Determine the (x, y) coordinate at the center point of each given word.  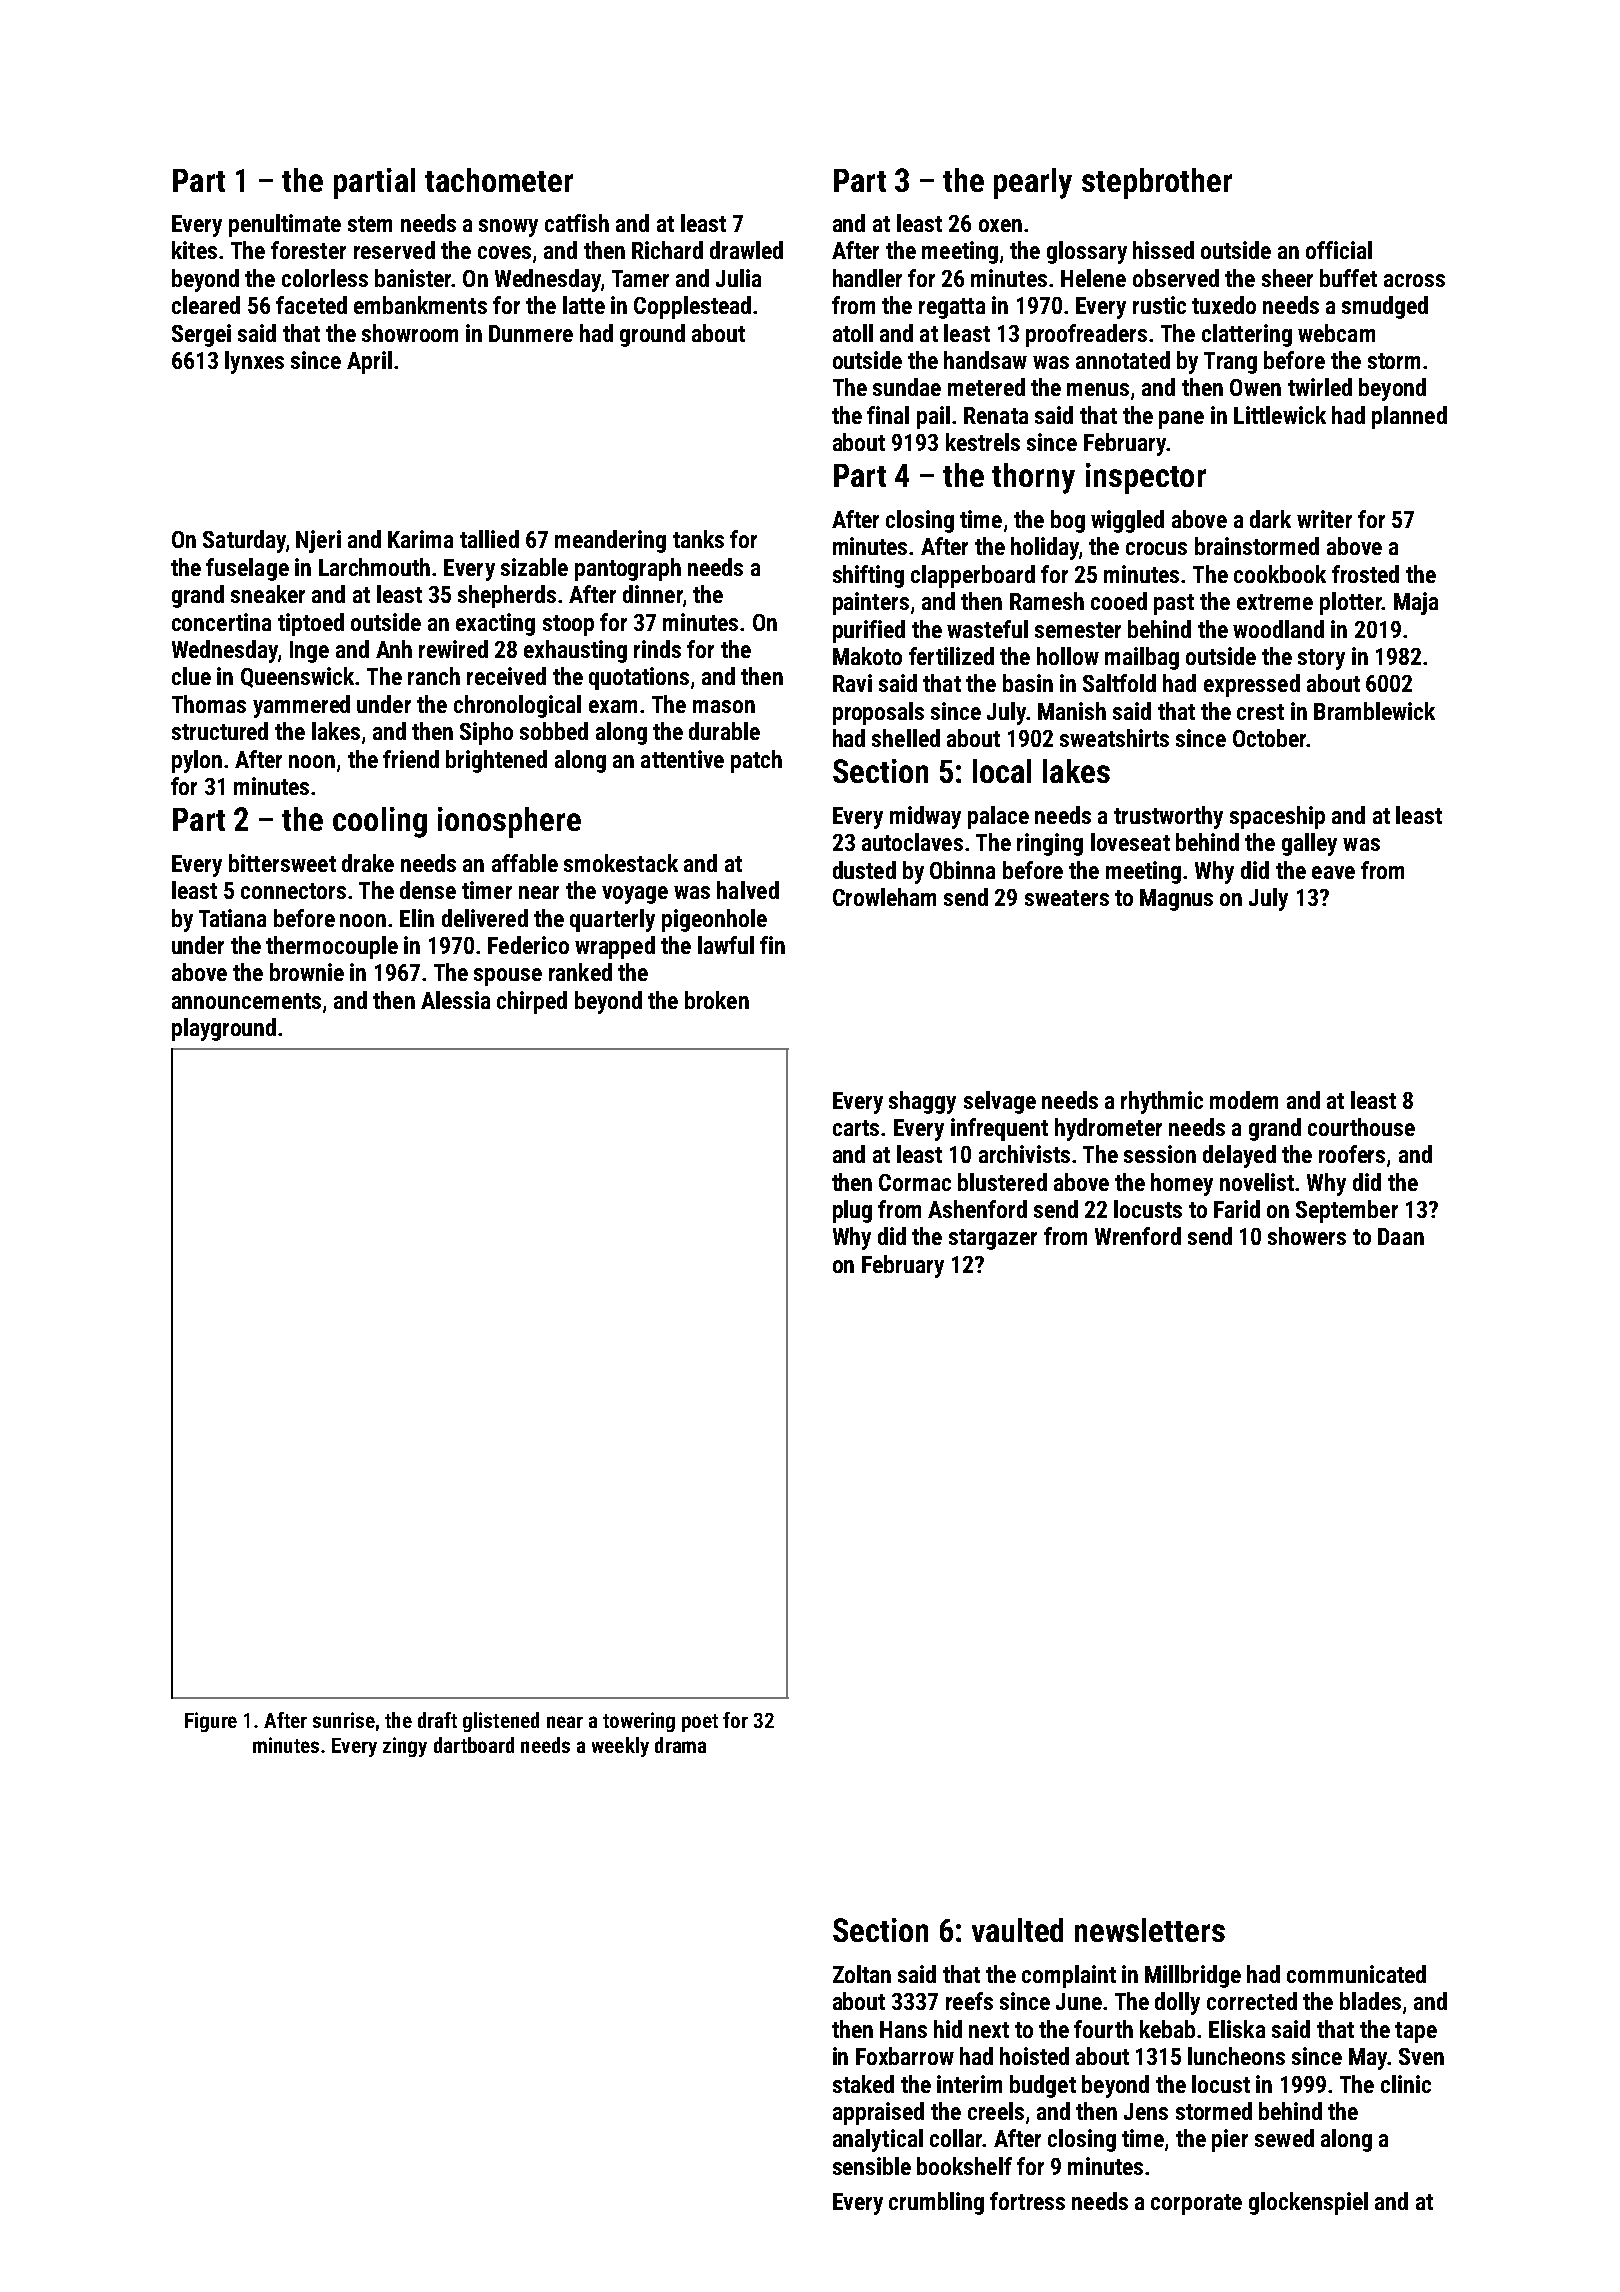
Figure (211, 1722)
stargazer (993, 1239)
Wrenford (1138, 1236)
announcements (246, 1001)
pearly (1033, 183)
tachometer (499, 180)
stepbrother (1157, 183)
